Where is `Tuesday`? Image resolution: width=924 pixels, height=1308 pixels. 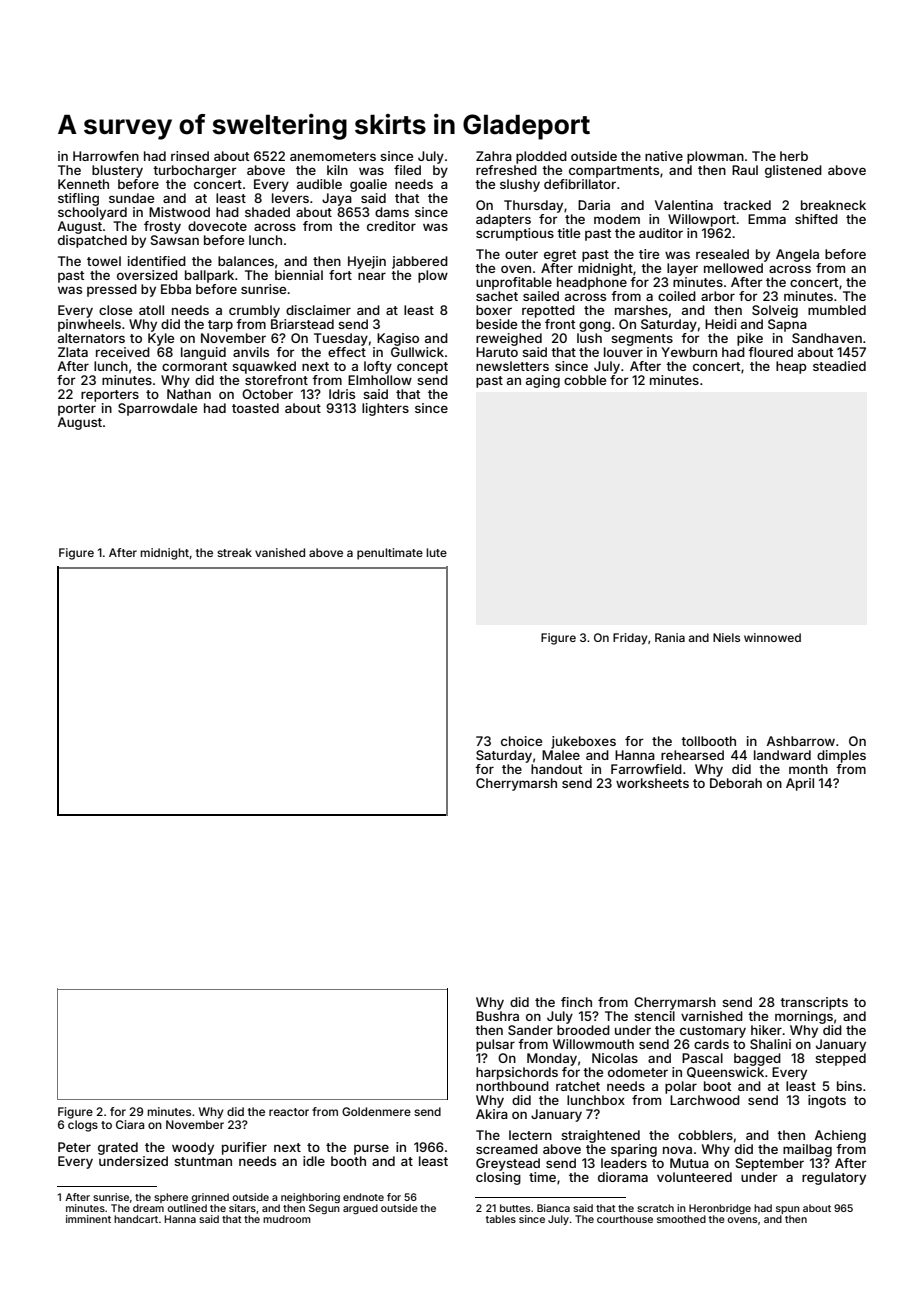
Tuesday is located at coordinates (341, 339).
